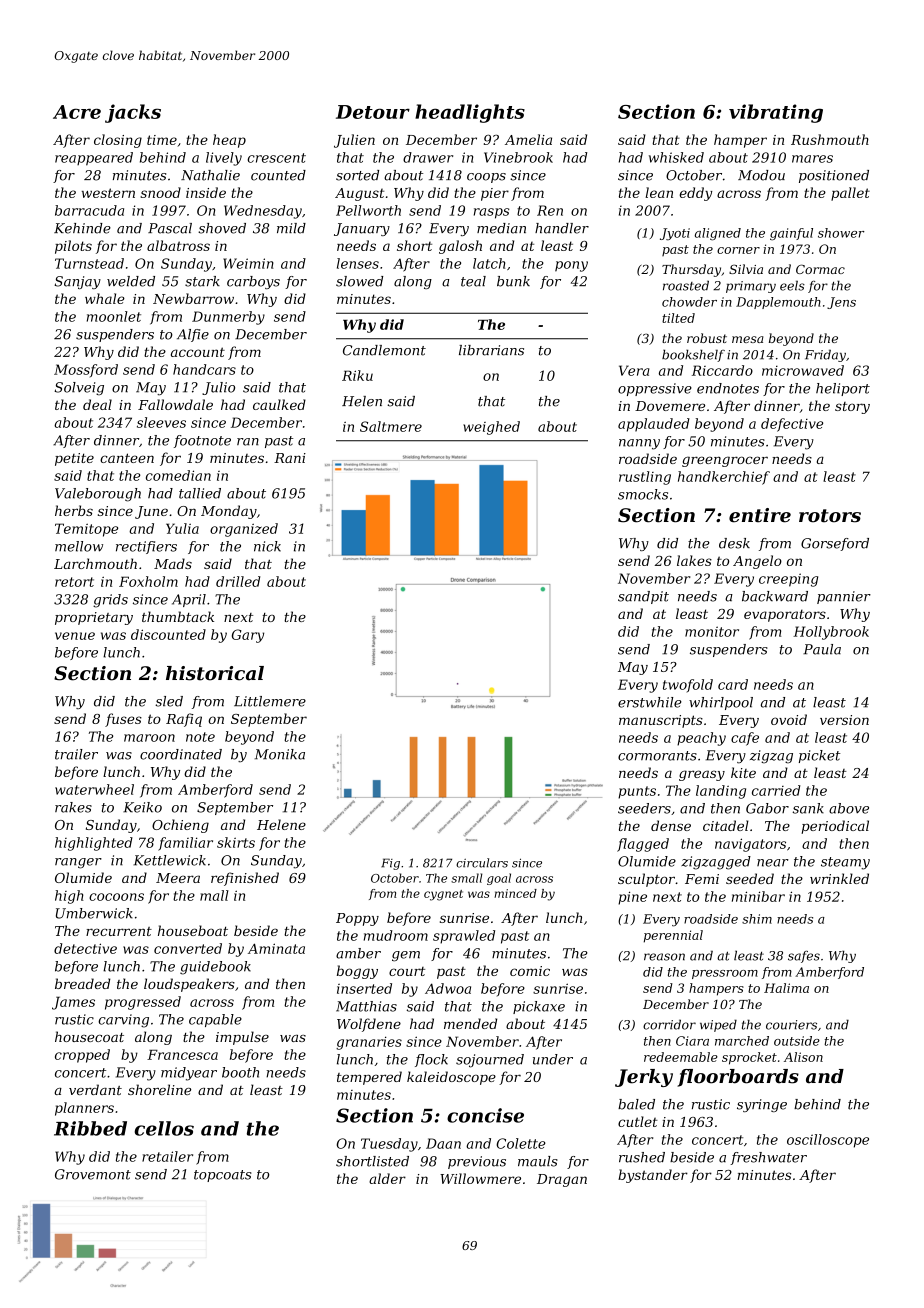 The image size is (924, 1308). Describe the element at coordinates (480, 1178) in the page. I see `Willowmere` at that location.
